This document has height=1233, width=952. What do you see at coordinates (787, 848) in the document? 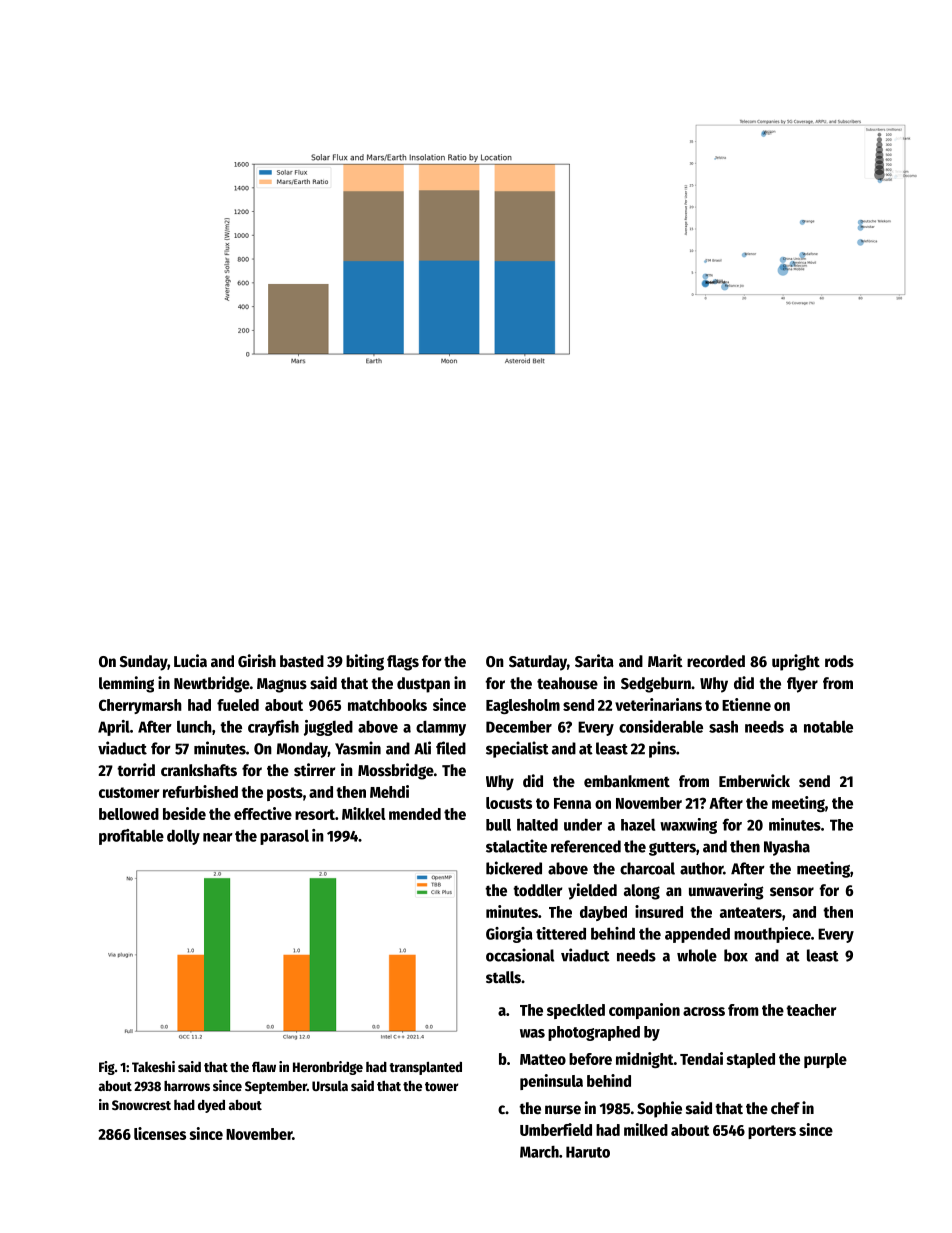
I see `Nyasha` at bounding box center [787, 848].
